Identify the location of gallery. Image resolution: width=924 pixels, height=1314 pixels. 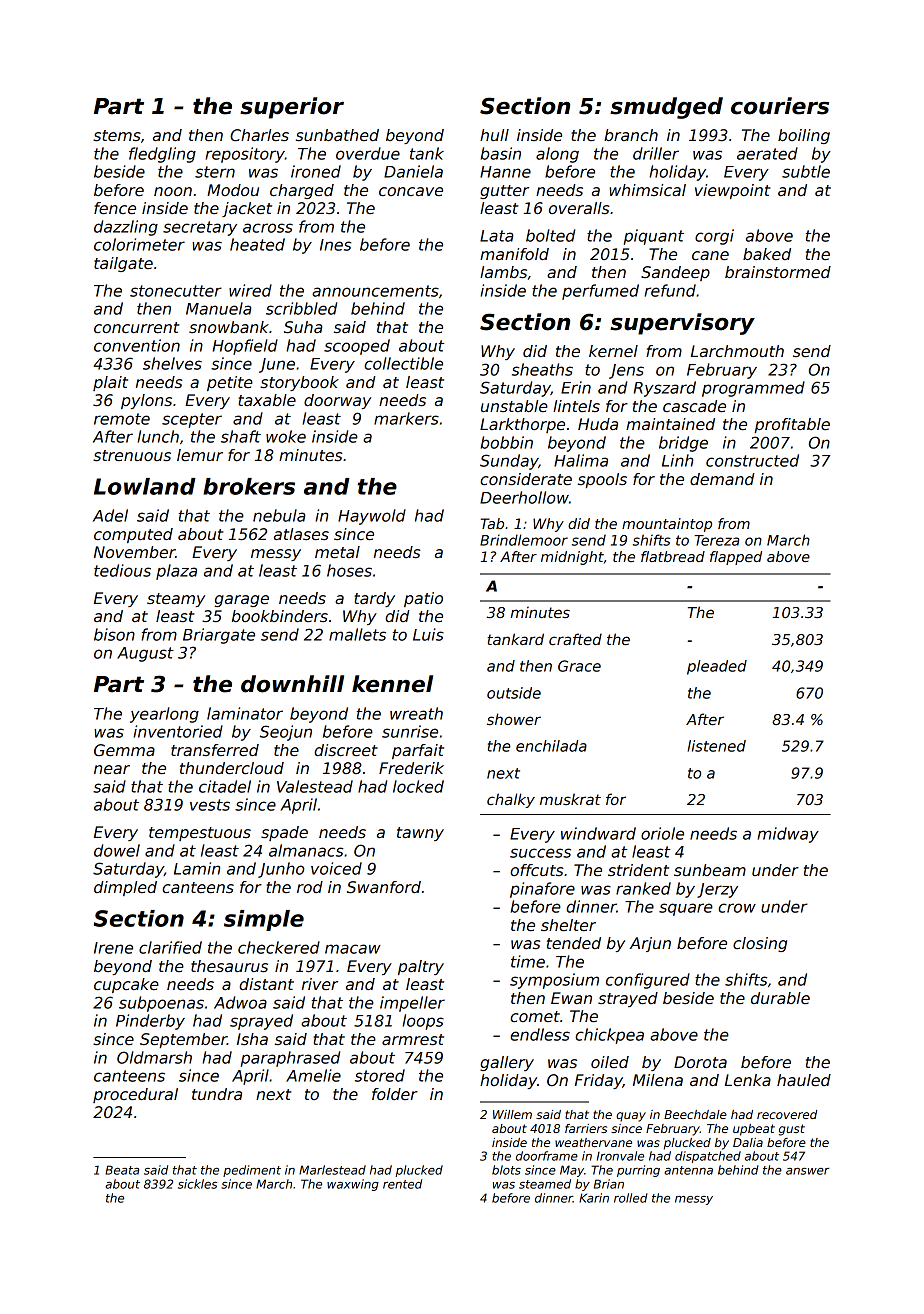
(507, 1063).
